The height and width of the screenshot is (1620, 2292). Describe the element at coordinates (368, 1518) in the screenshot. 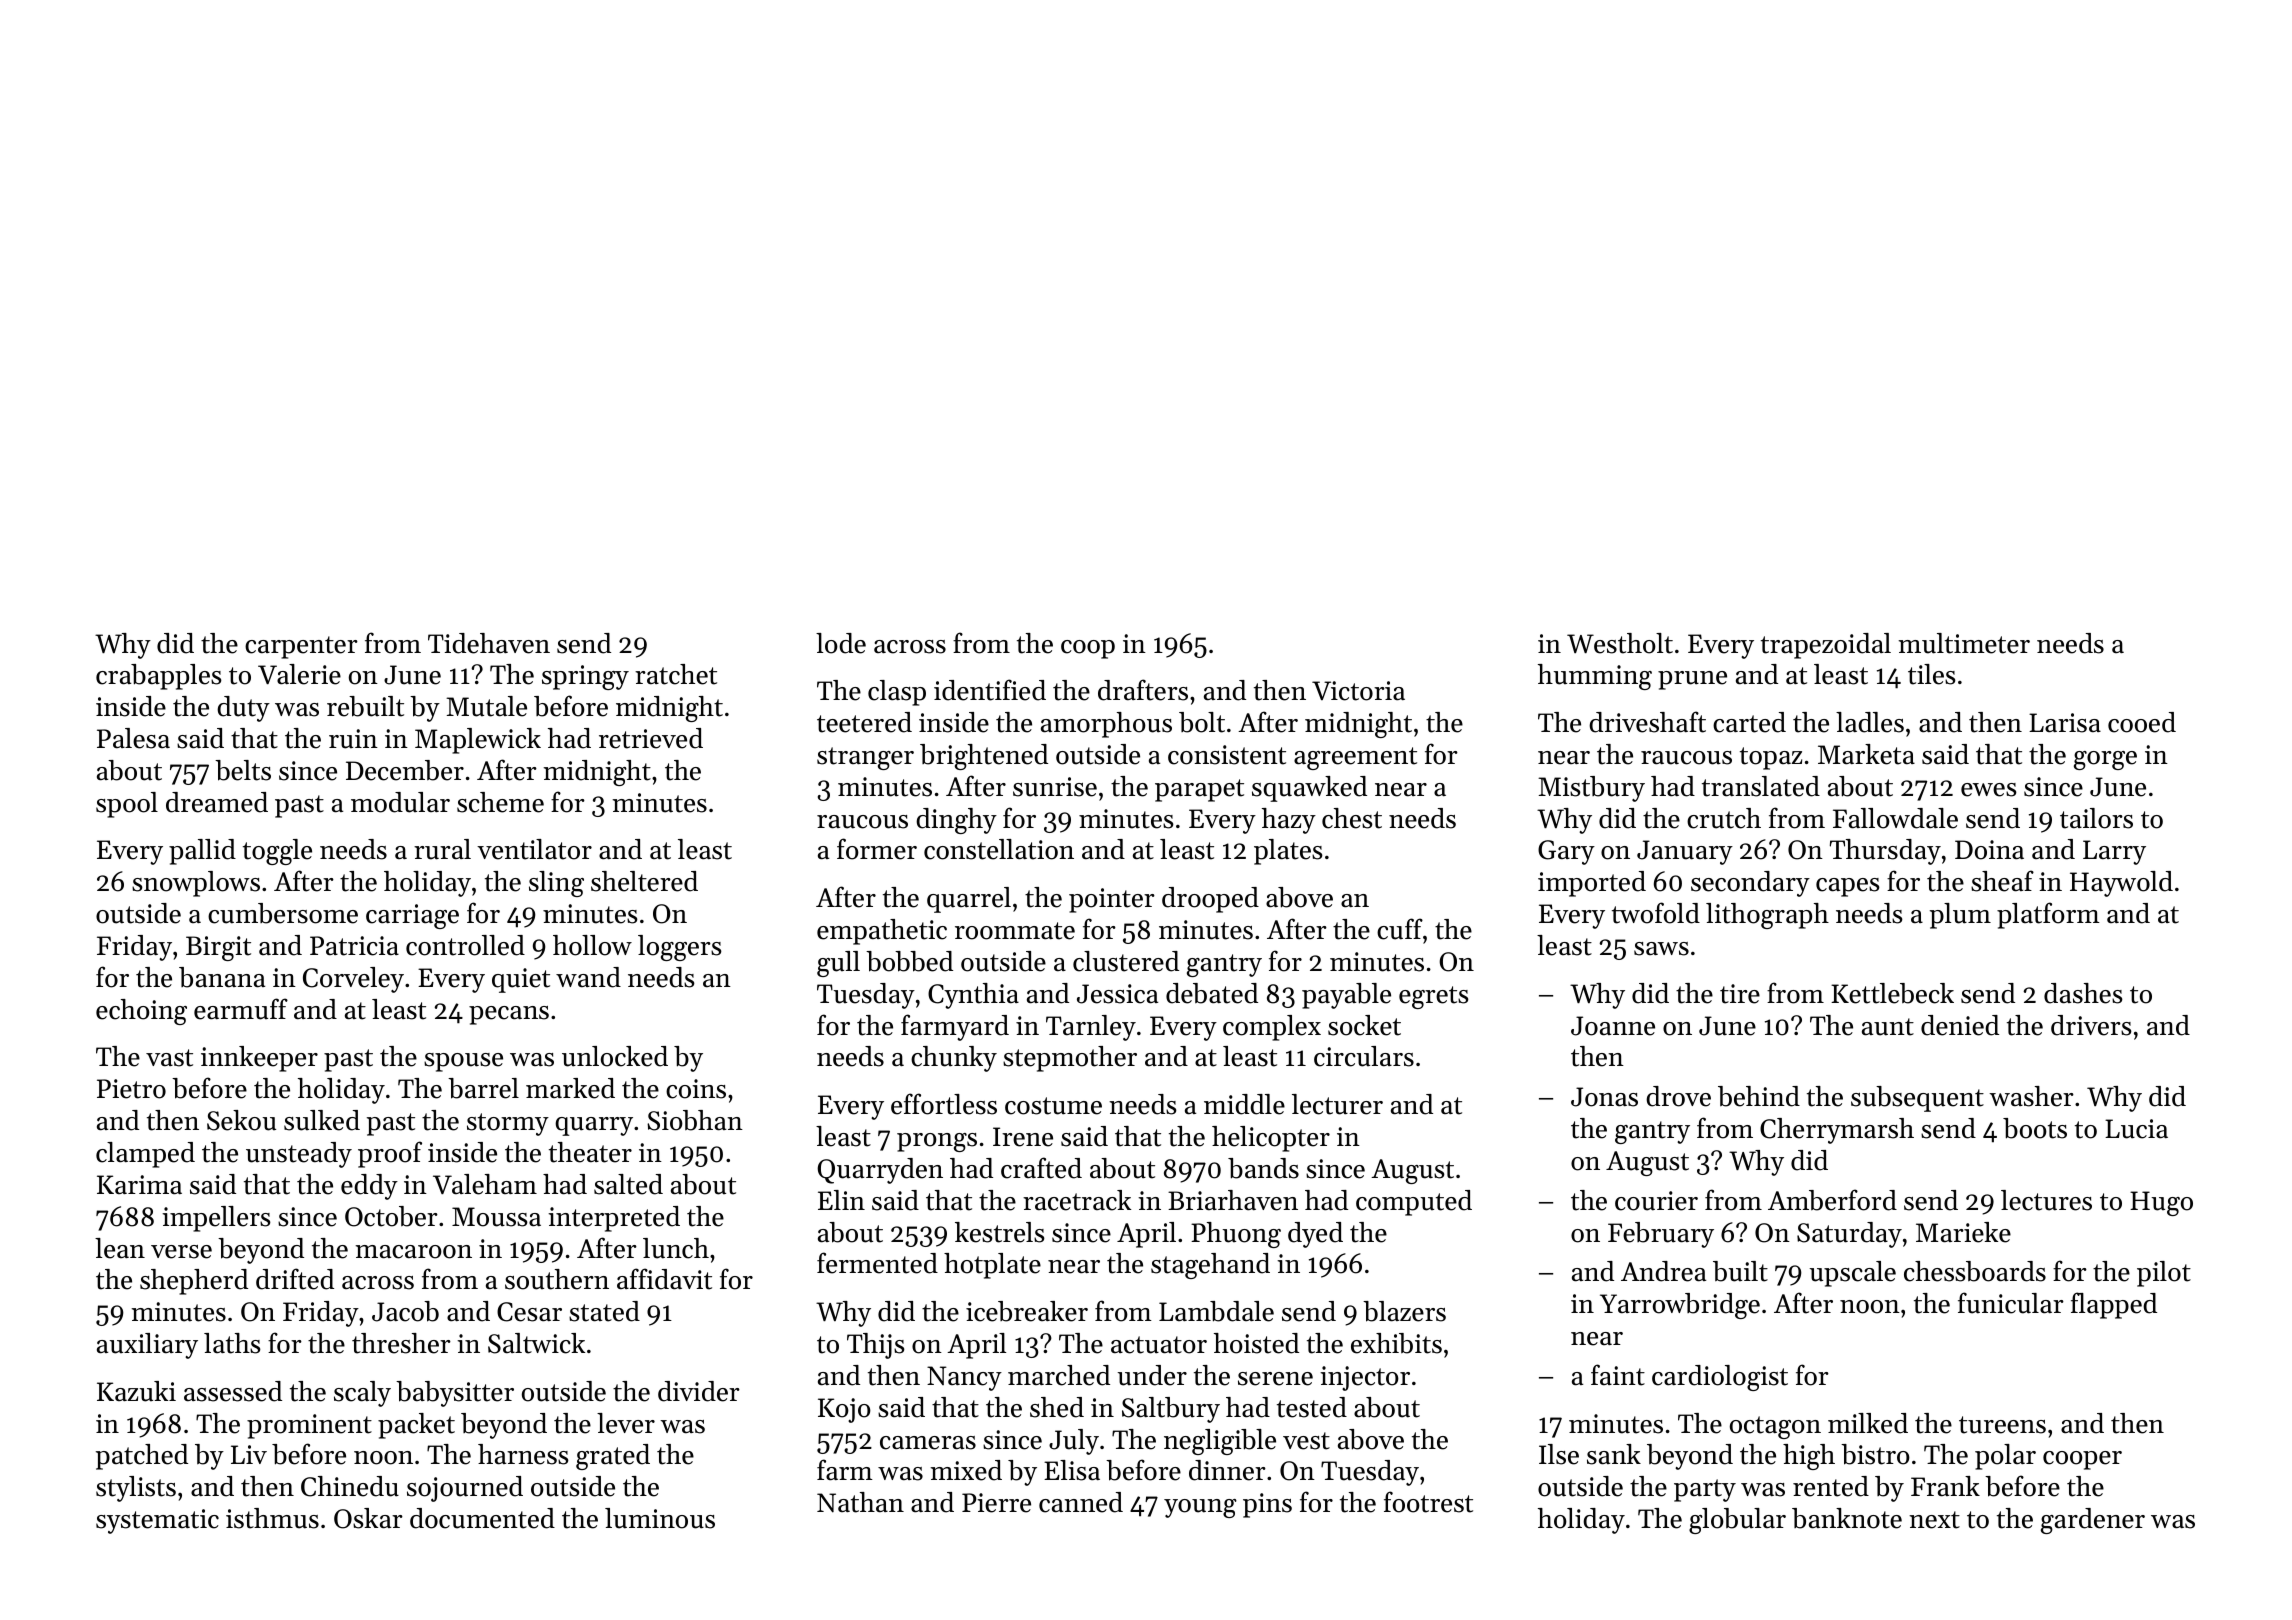

I see `Oskar` at that location.
